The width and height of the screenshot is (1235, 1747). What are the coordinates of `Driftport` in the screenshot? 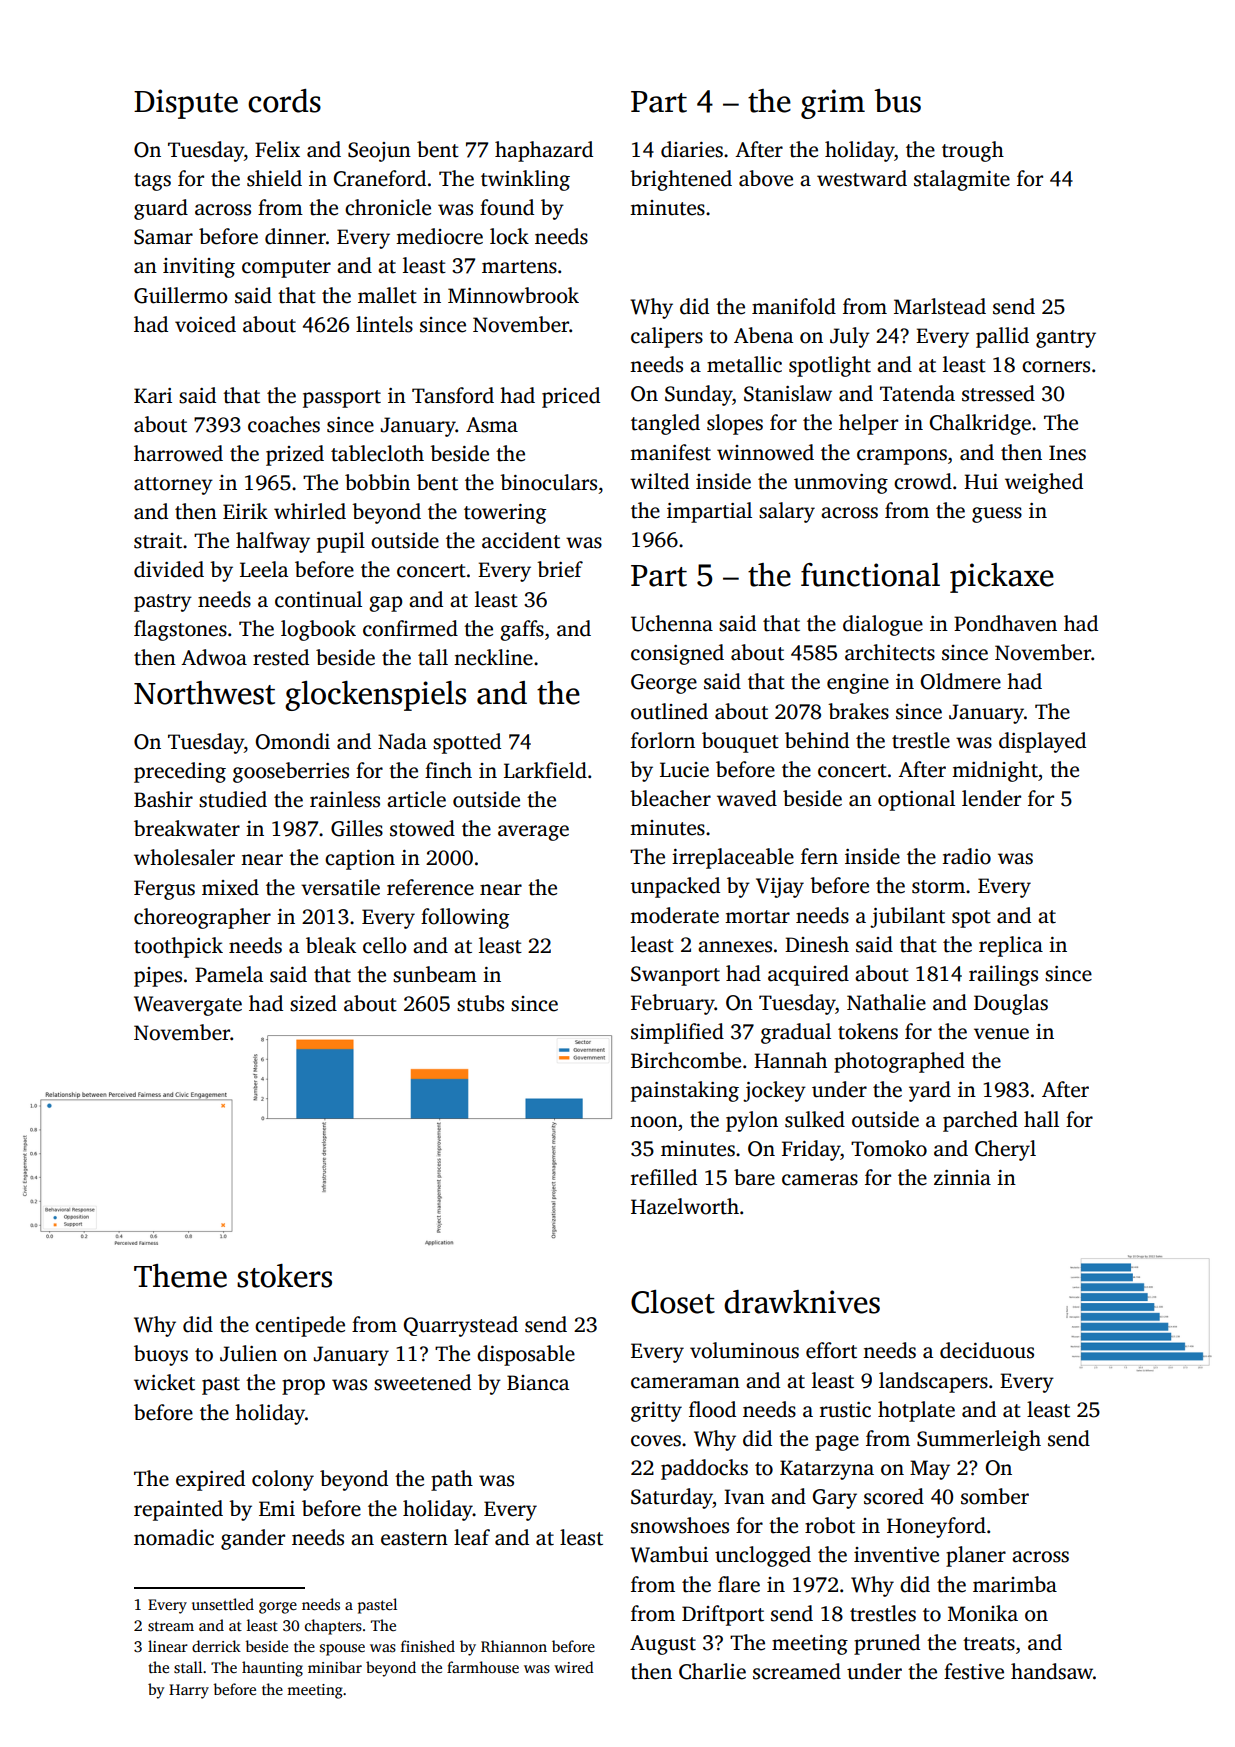 It's located at (723, 1615).
